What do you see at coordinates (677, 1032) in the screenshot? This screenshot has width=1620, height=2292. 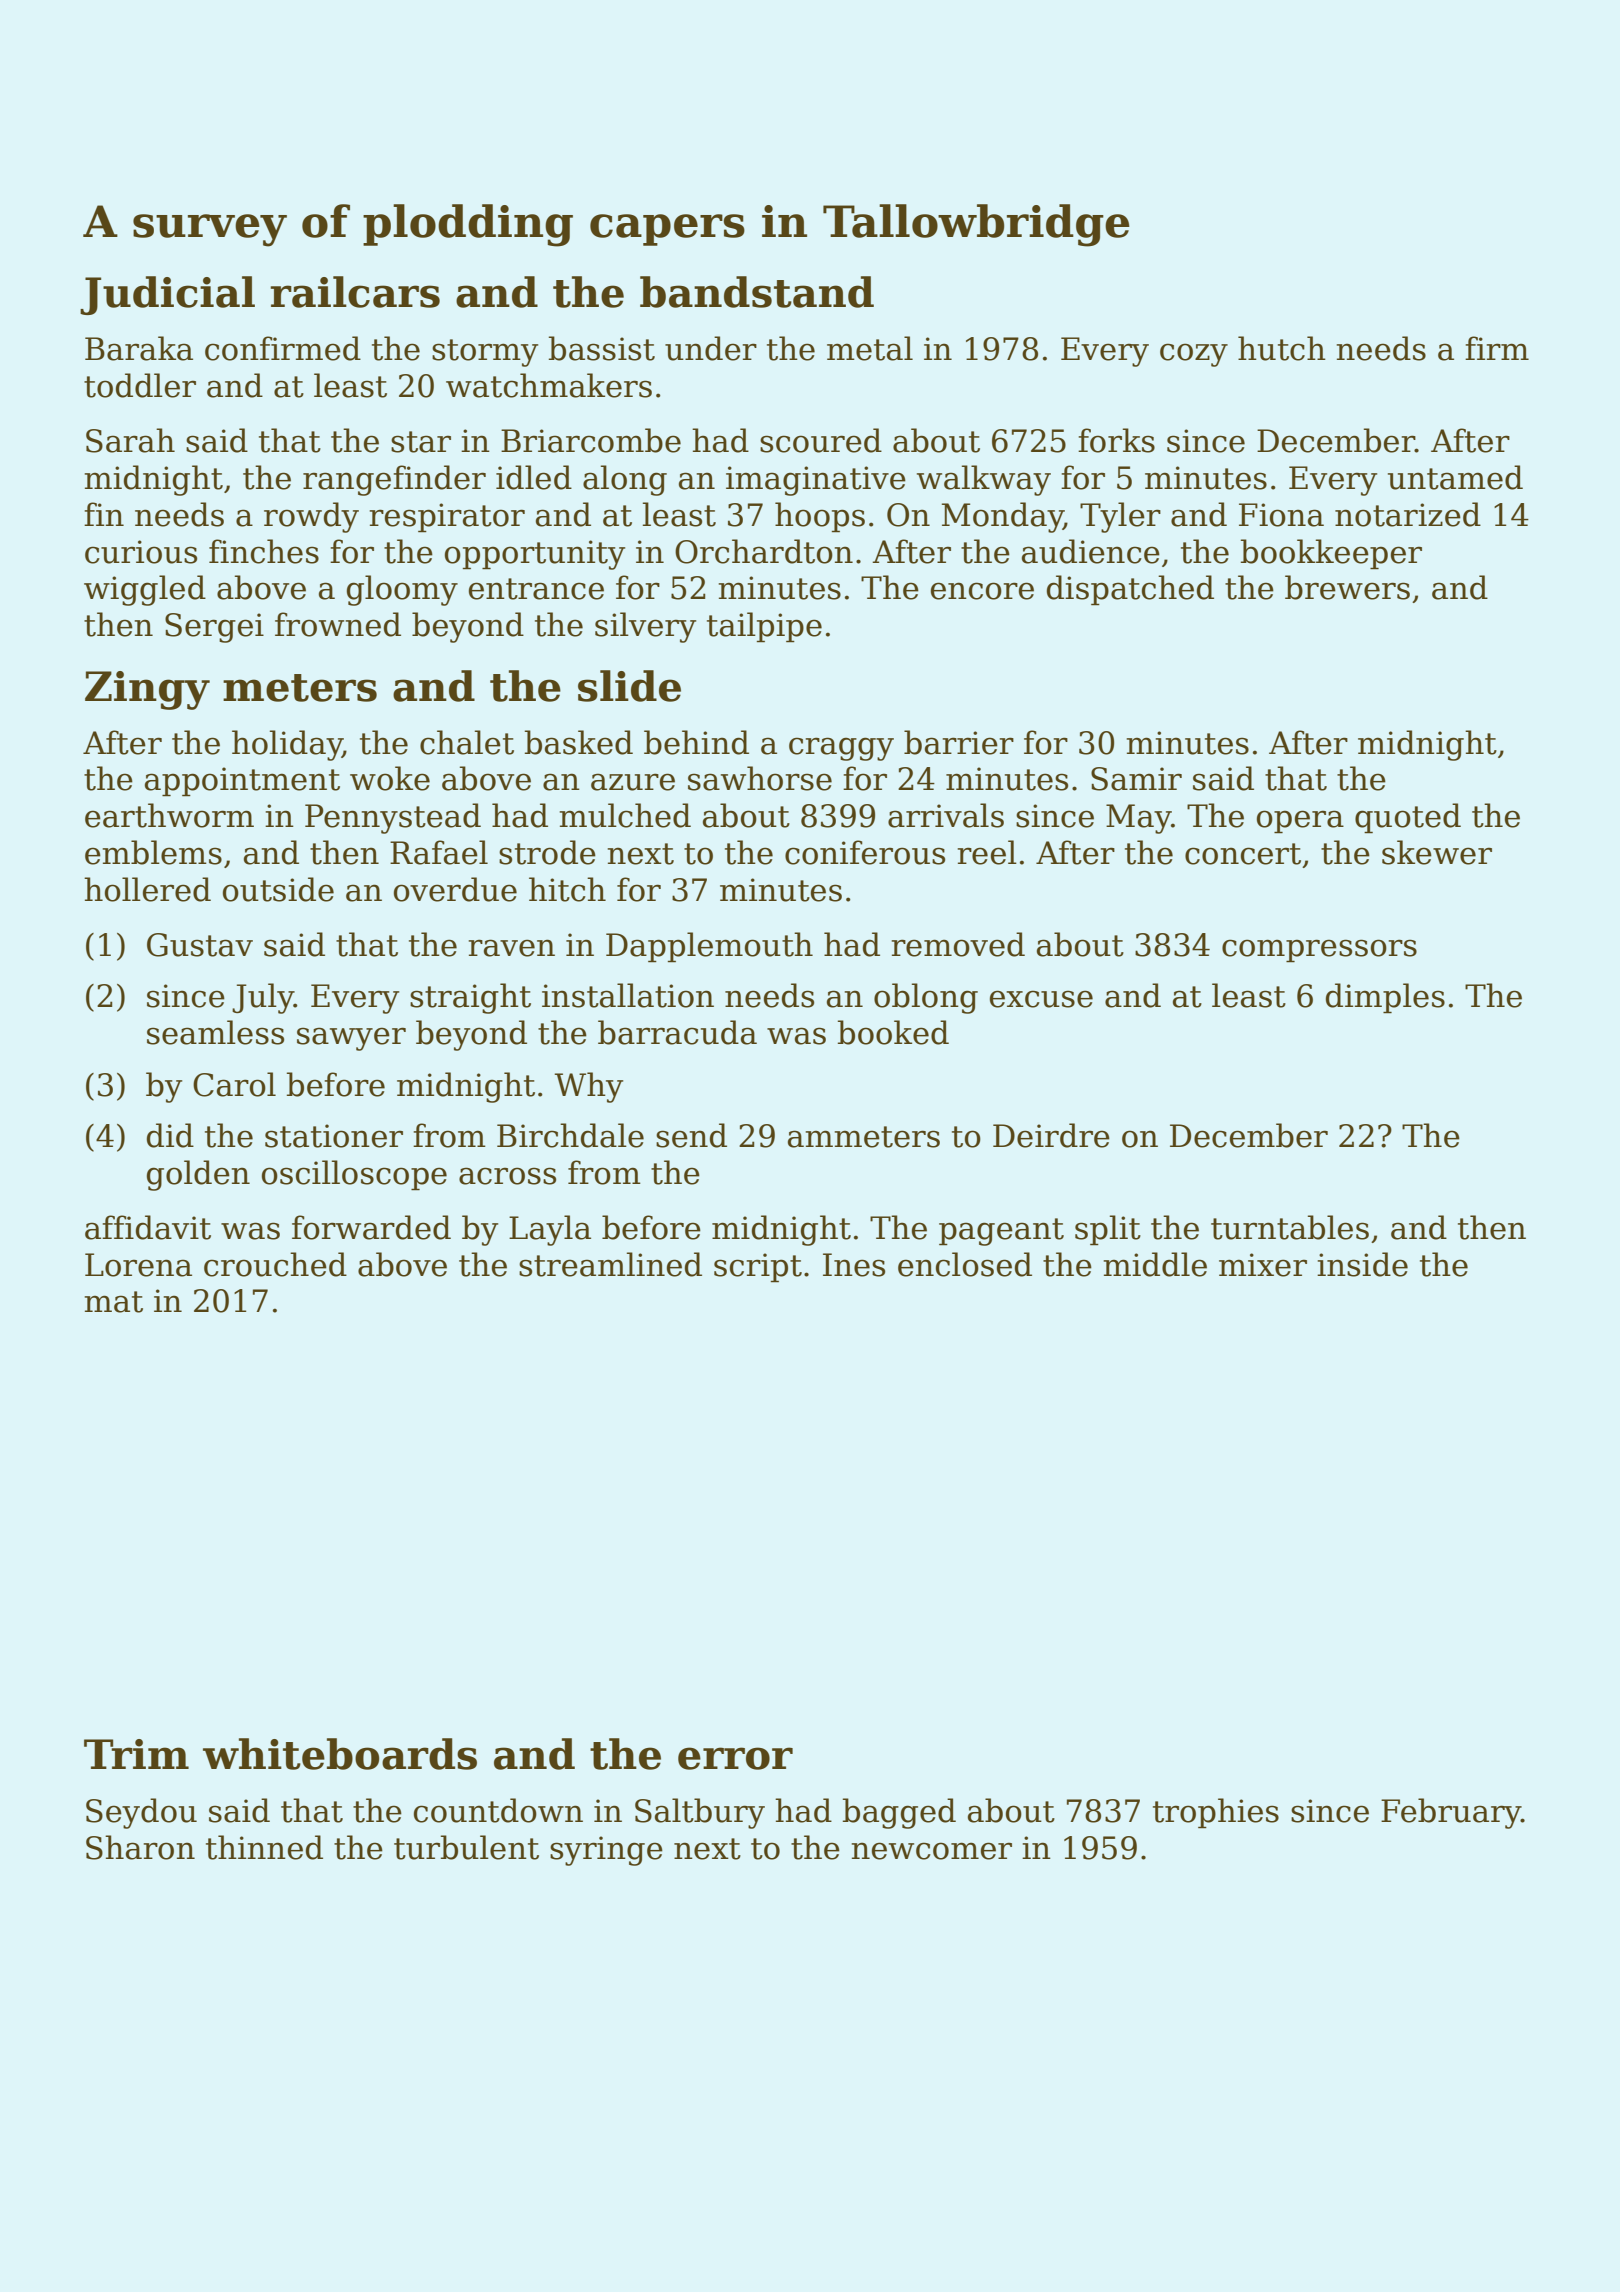 I see `barracuda` at bounding box center [677, 1032].
